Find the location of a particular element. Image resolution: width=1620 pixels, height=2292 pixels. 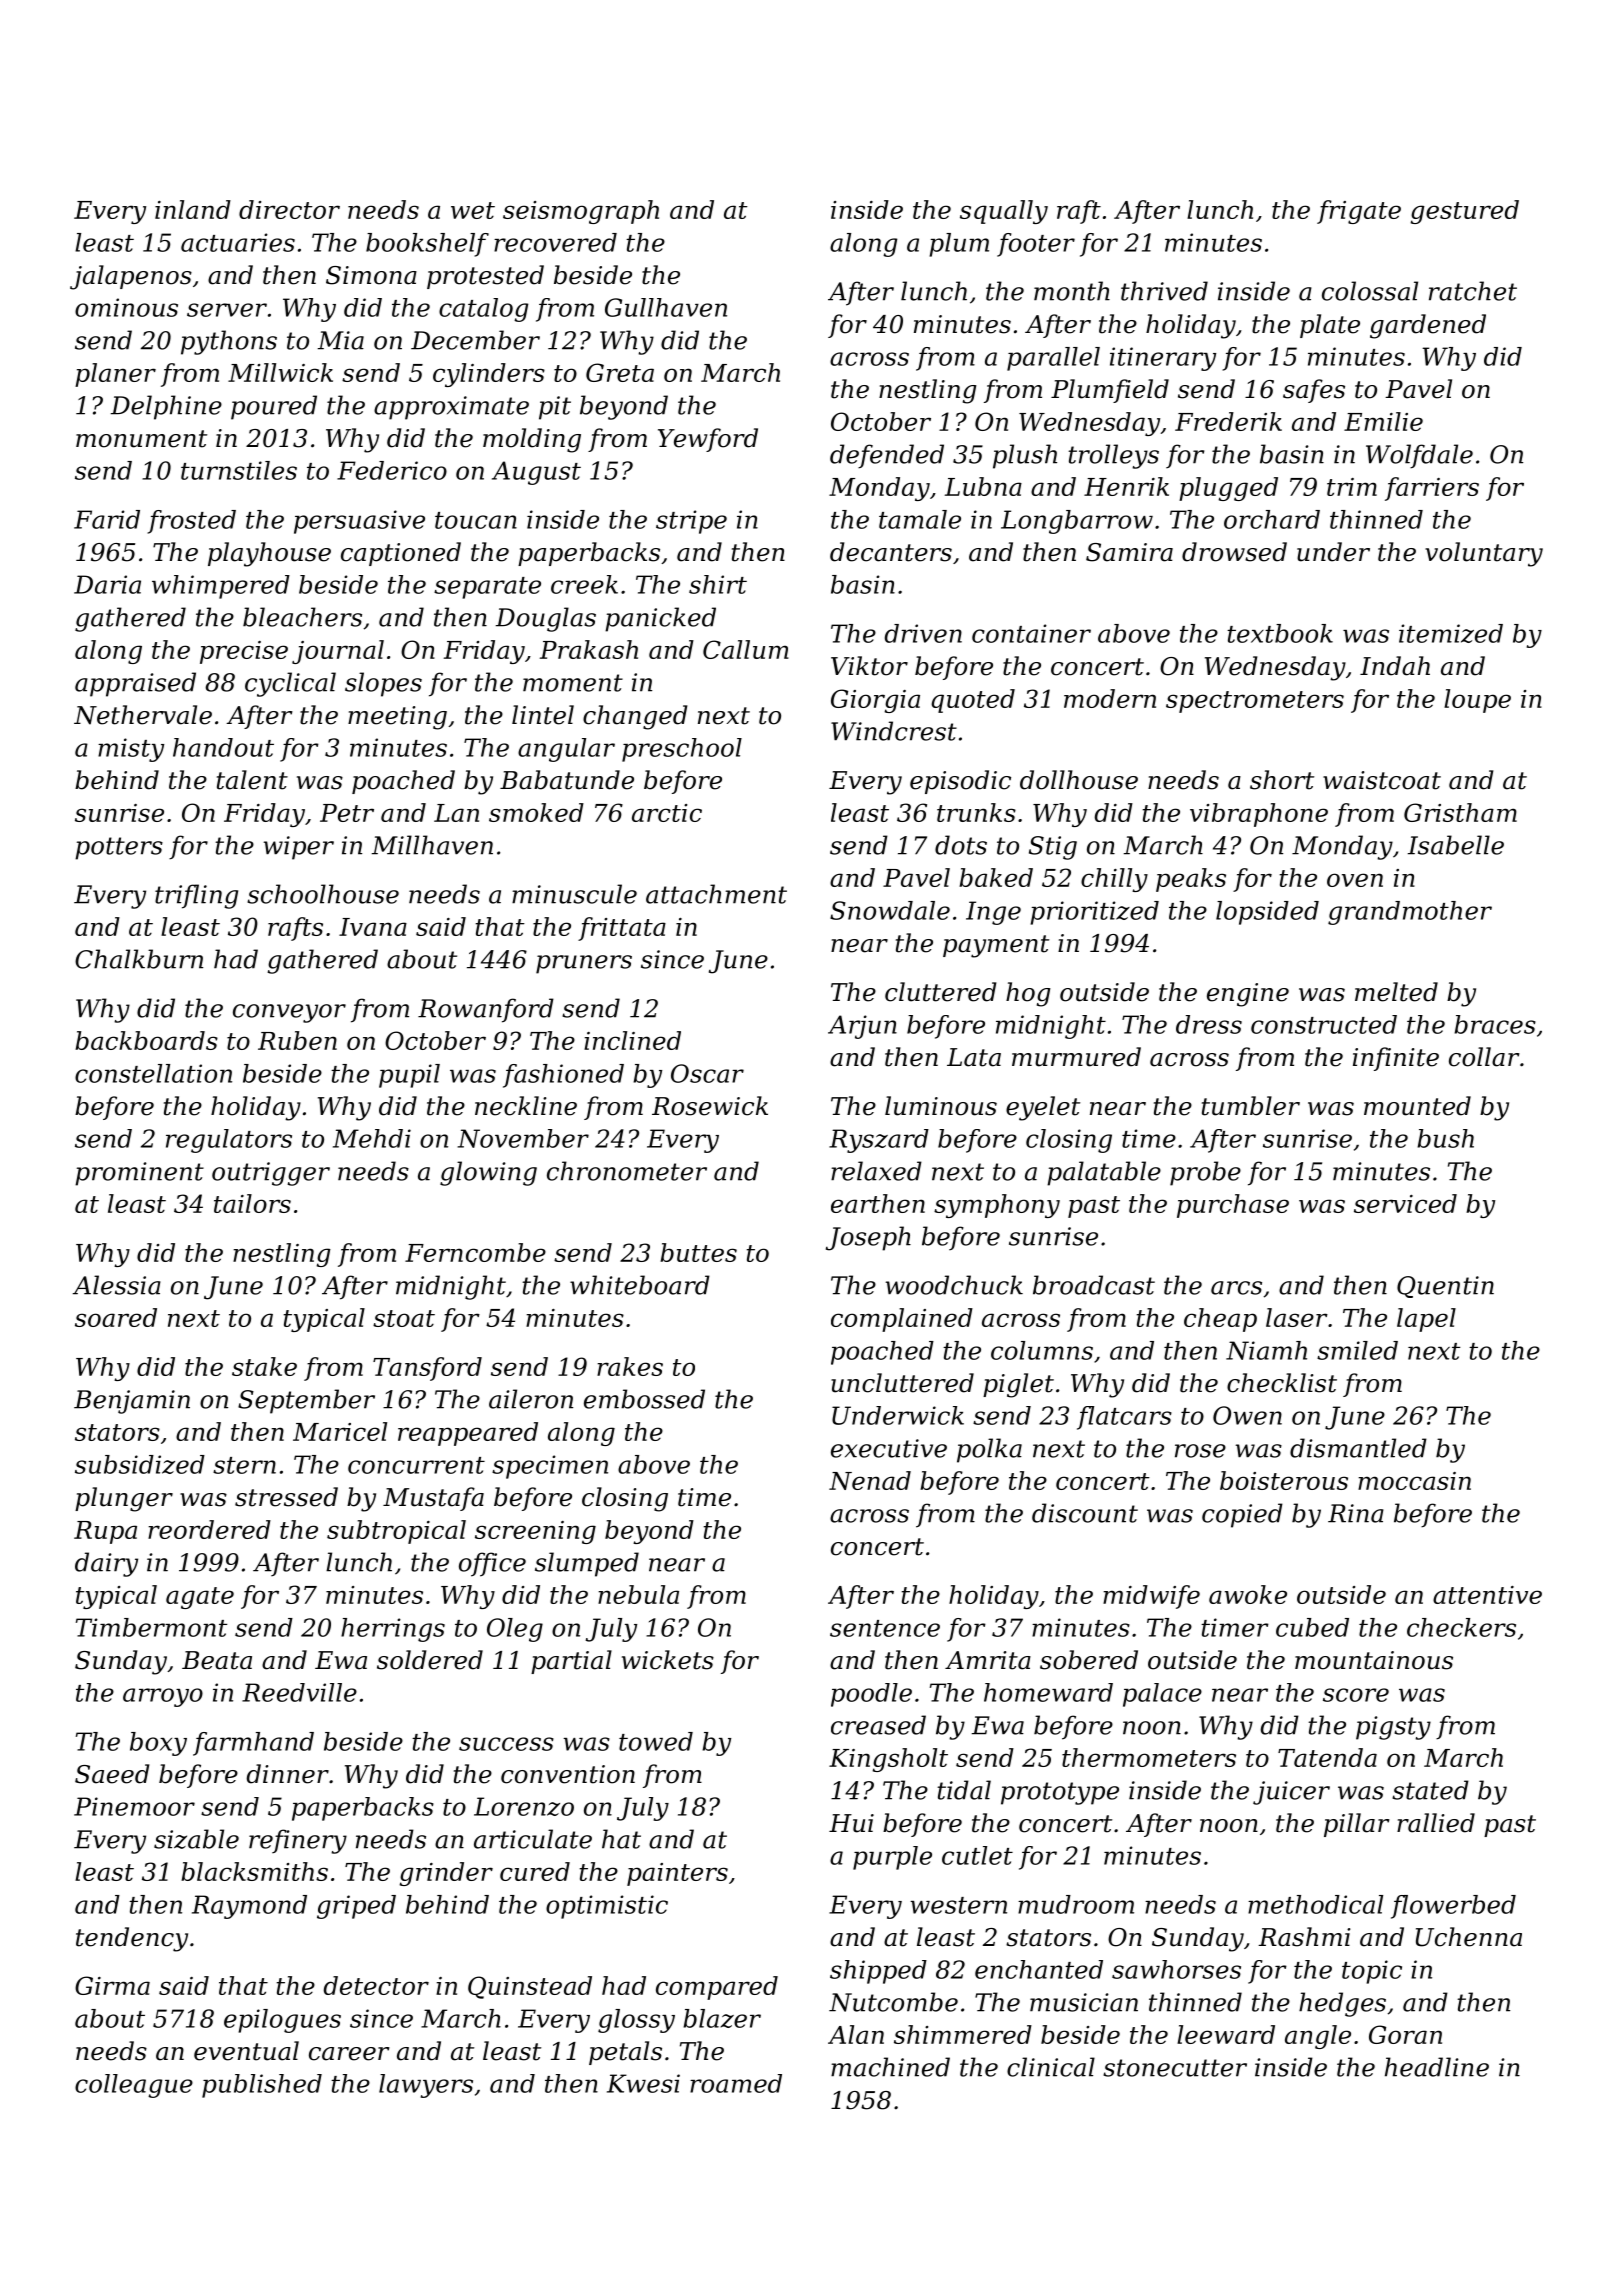

constellation is located at coordinates (153, 1073).
